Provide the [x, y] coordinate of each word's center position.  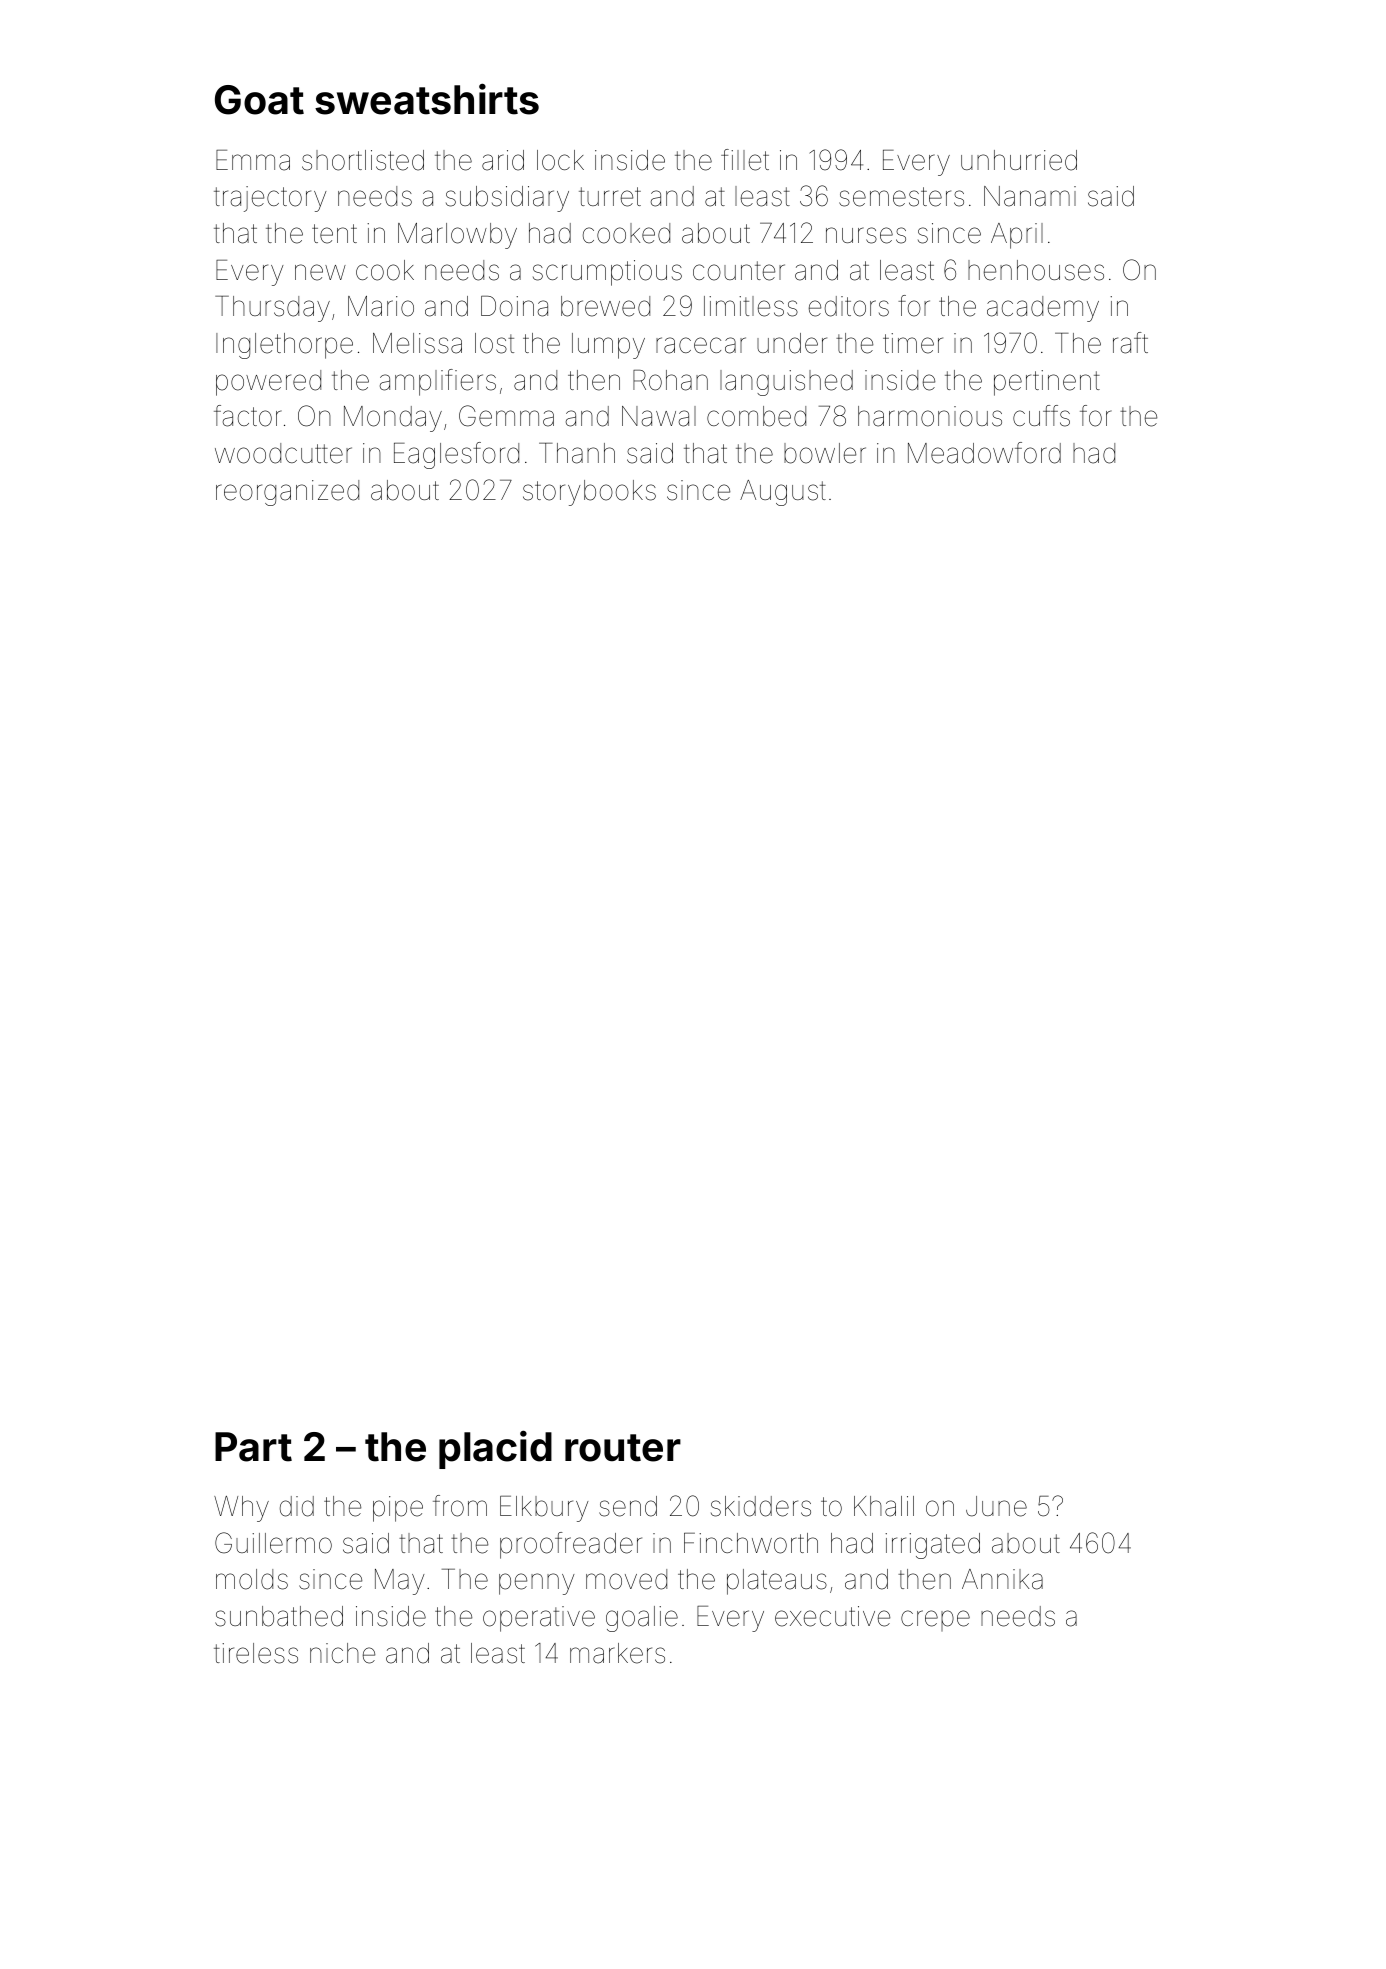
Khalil [884, 1506]
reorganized [287, 493]
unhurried [1019, 160]
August [783, 493]
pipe [398, 1509]
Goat [259, 100]
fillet [745, 160]
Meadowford [984, 453]
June [996, 1506]
